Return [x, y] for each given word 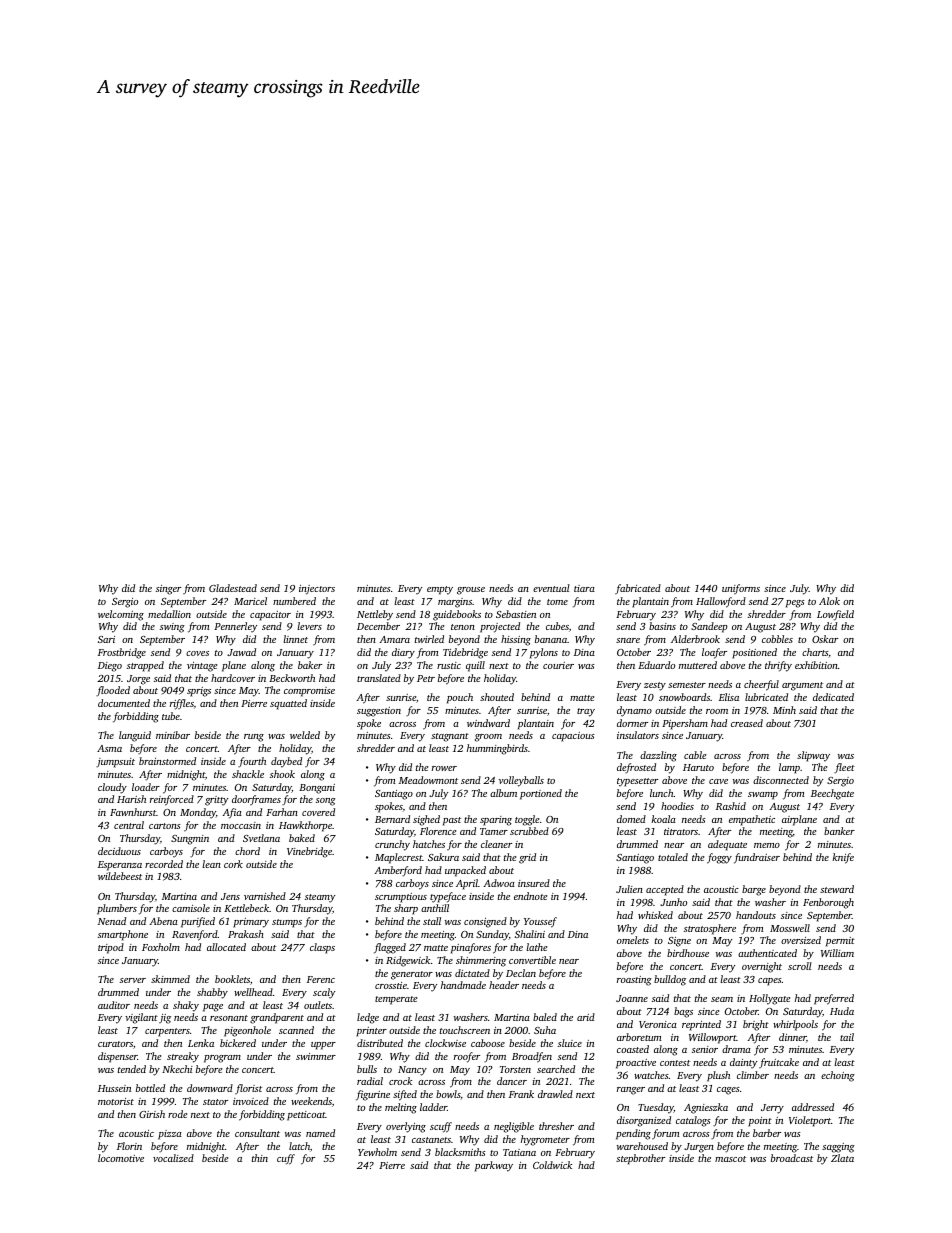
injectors [317, 590]
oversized [801, 940]
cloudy [112, 788]
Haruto [698, 767]
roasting [634, 981]
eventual [551, 588]
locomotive [121, 1158]
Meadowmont [428, 780]
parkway [494, 1166]
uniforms [741, 589]
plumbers [117, 909]
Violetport [810, 1121]
